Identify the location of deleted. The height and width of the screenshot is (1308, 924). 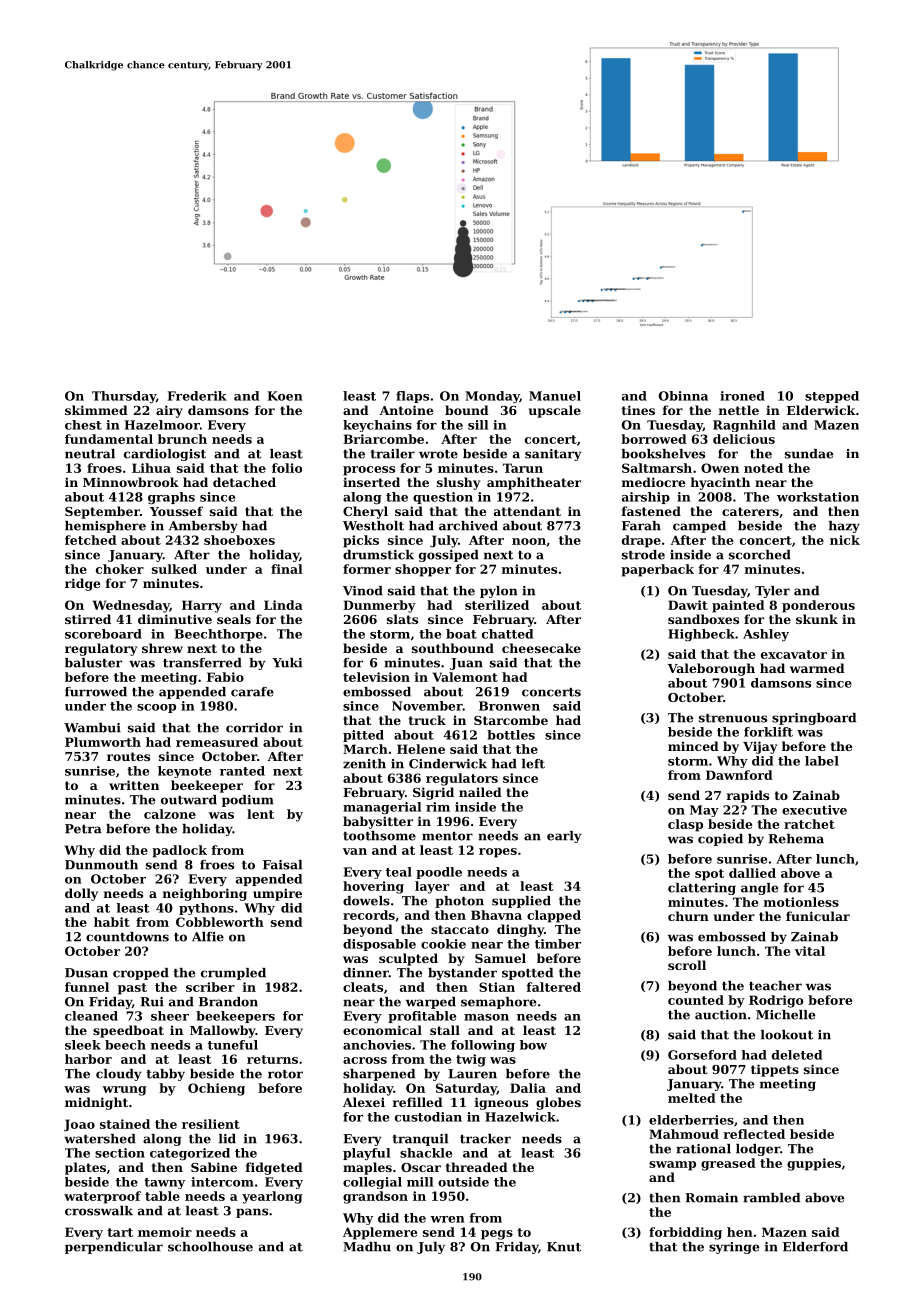
(797, 1055).
